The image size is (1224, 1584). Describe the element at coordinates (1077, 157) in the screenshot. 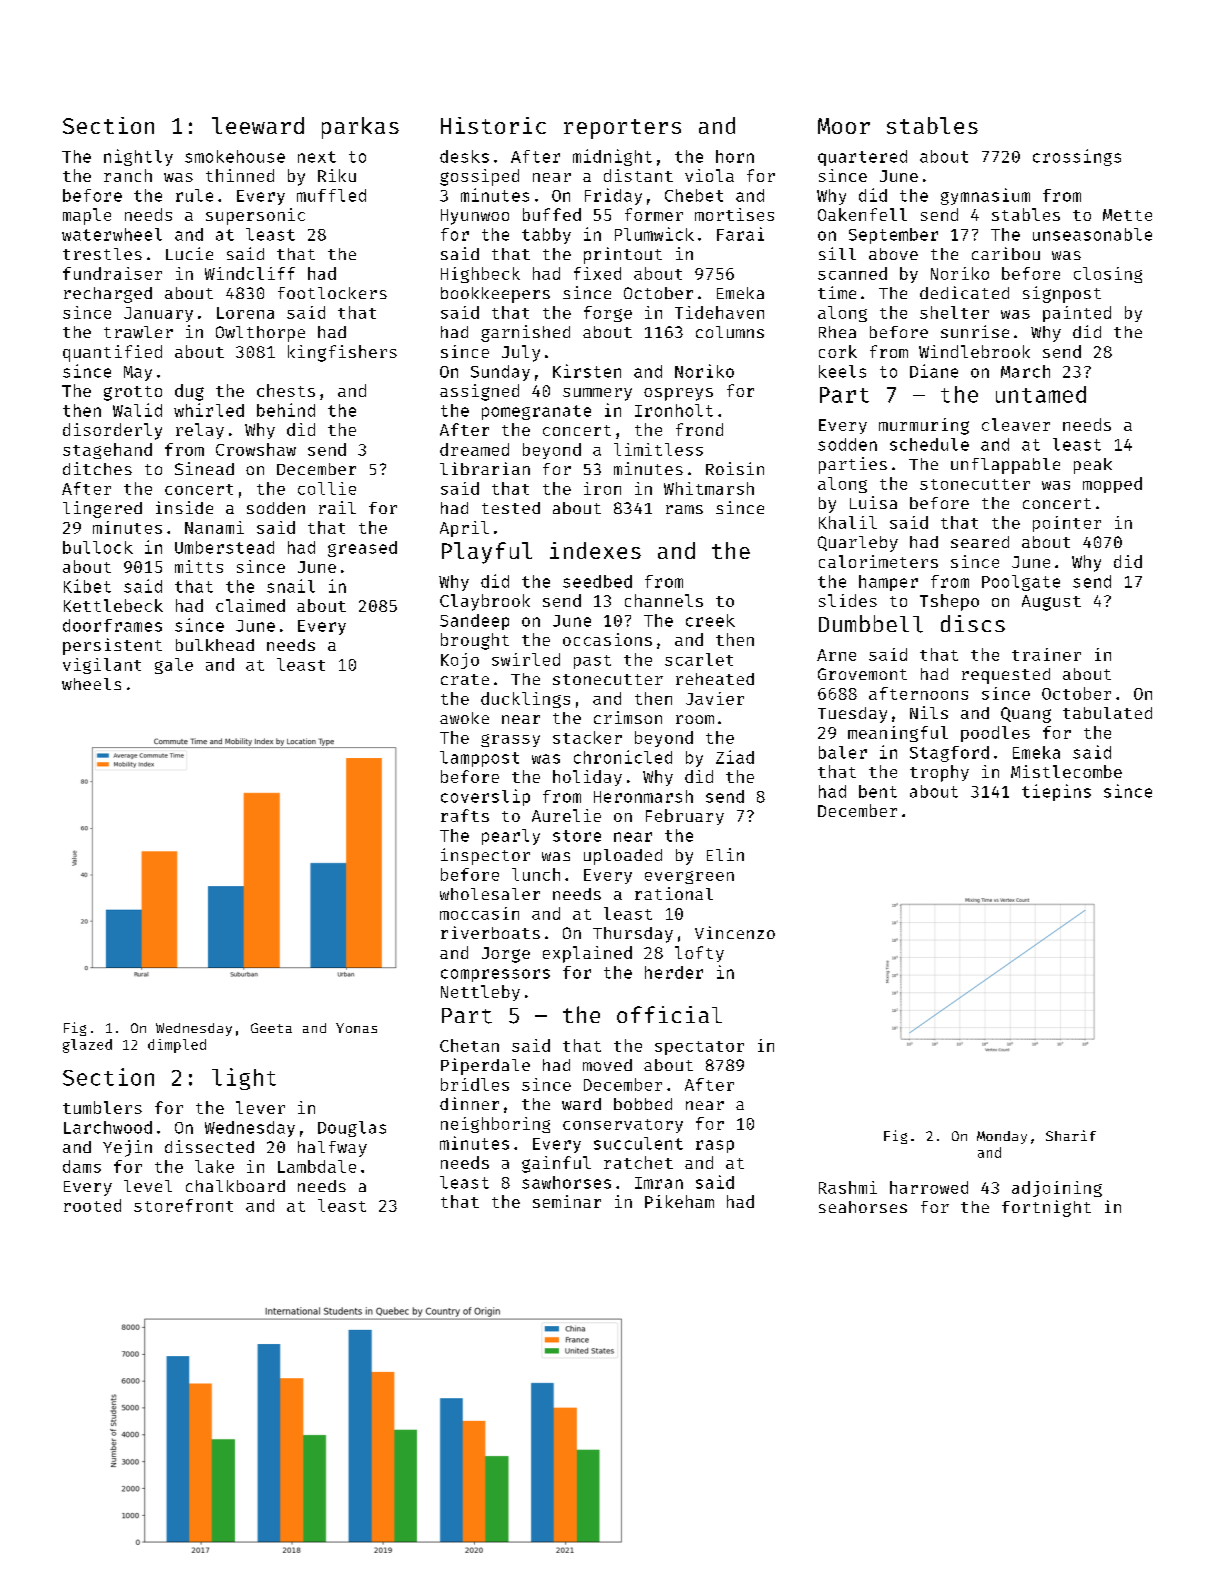

I see `crossings` at that location.
